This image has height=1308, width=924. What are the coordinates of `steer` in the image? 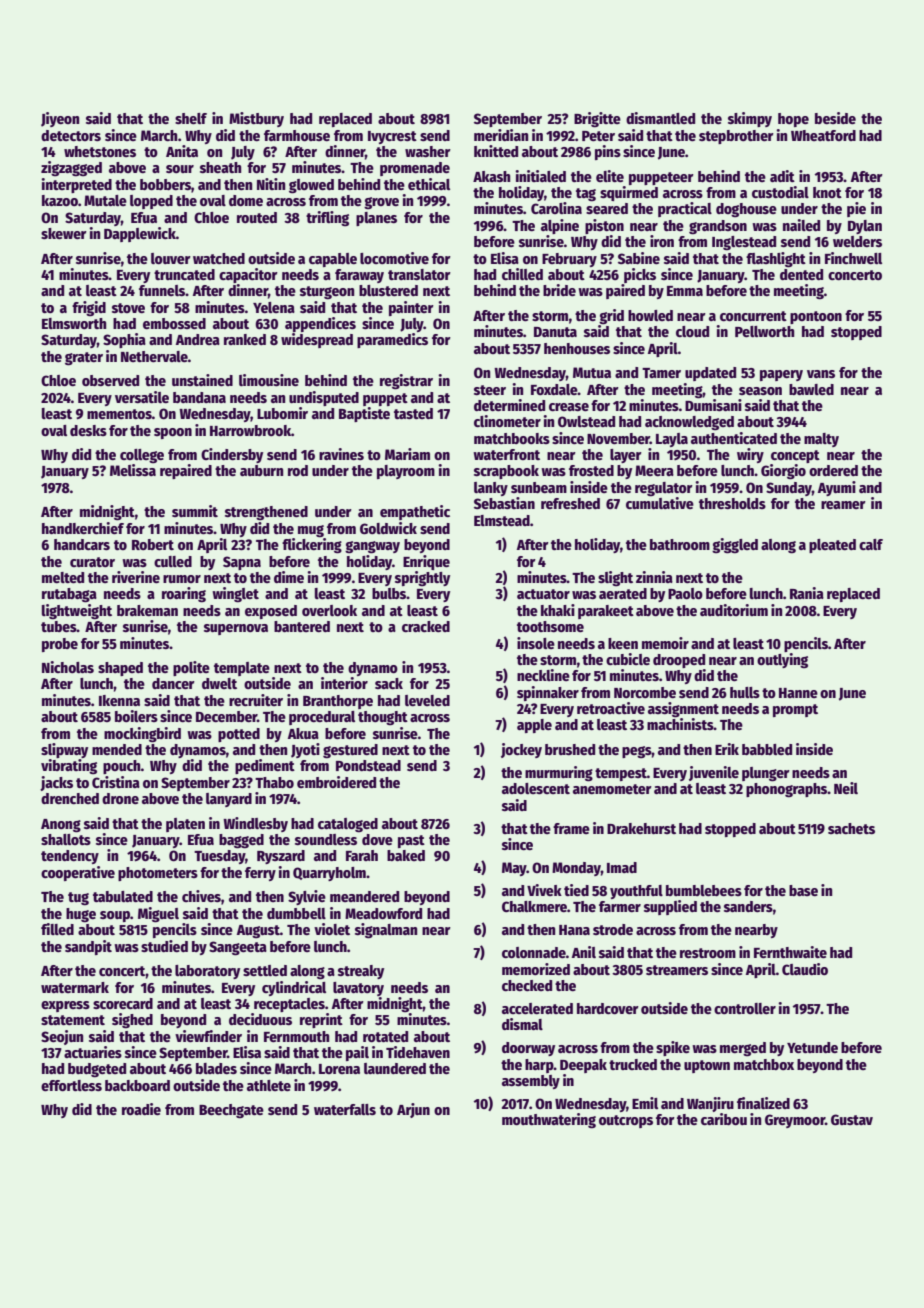 It's located at (490, 390).
